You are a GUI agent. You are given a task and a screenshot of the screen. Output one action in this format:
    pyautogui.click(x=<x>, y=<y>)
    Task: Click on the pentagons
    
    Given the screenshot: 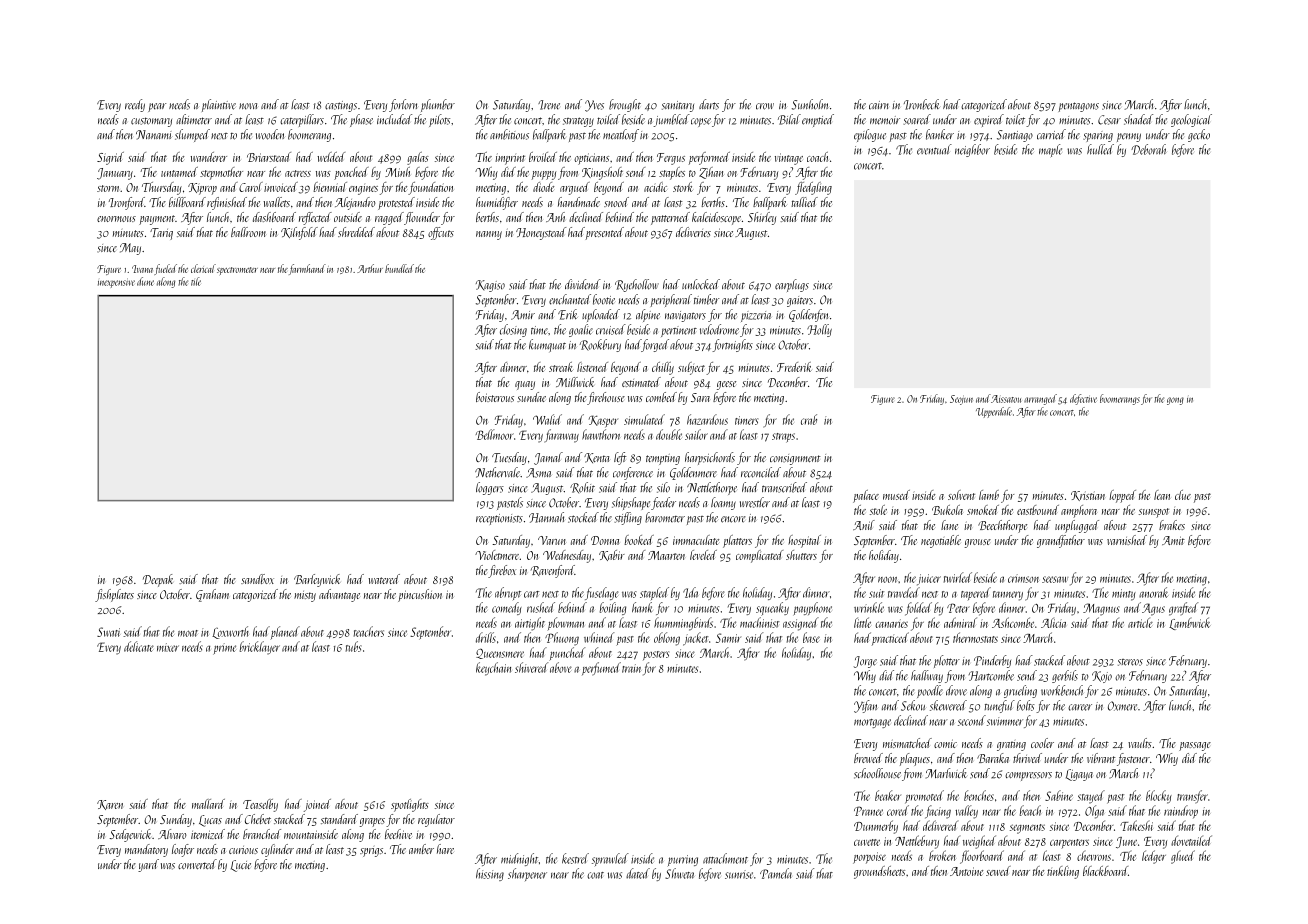 What is the action you would take?
    pyautogui.click(x=1078, y=107)
